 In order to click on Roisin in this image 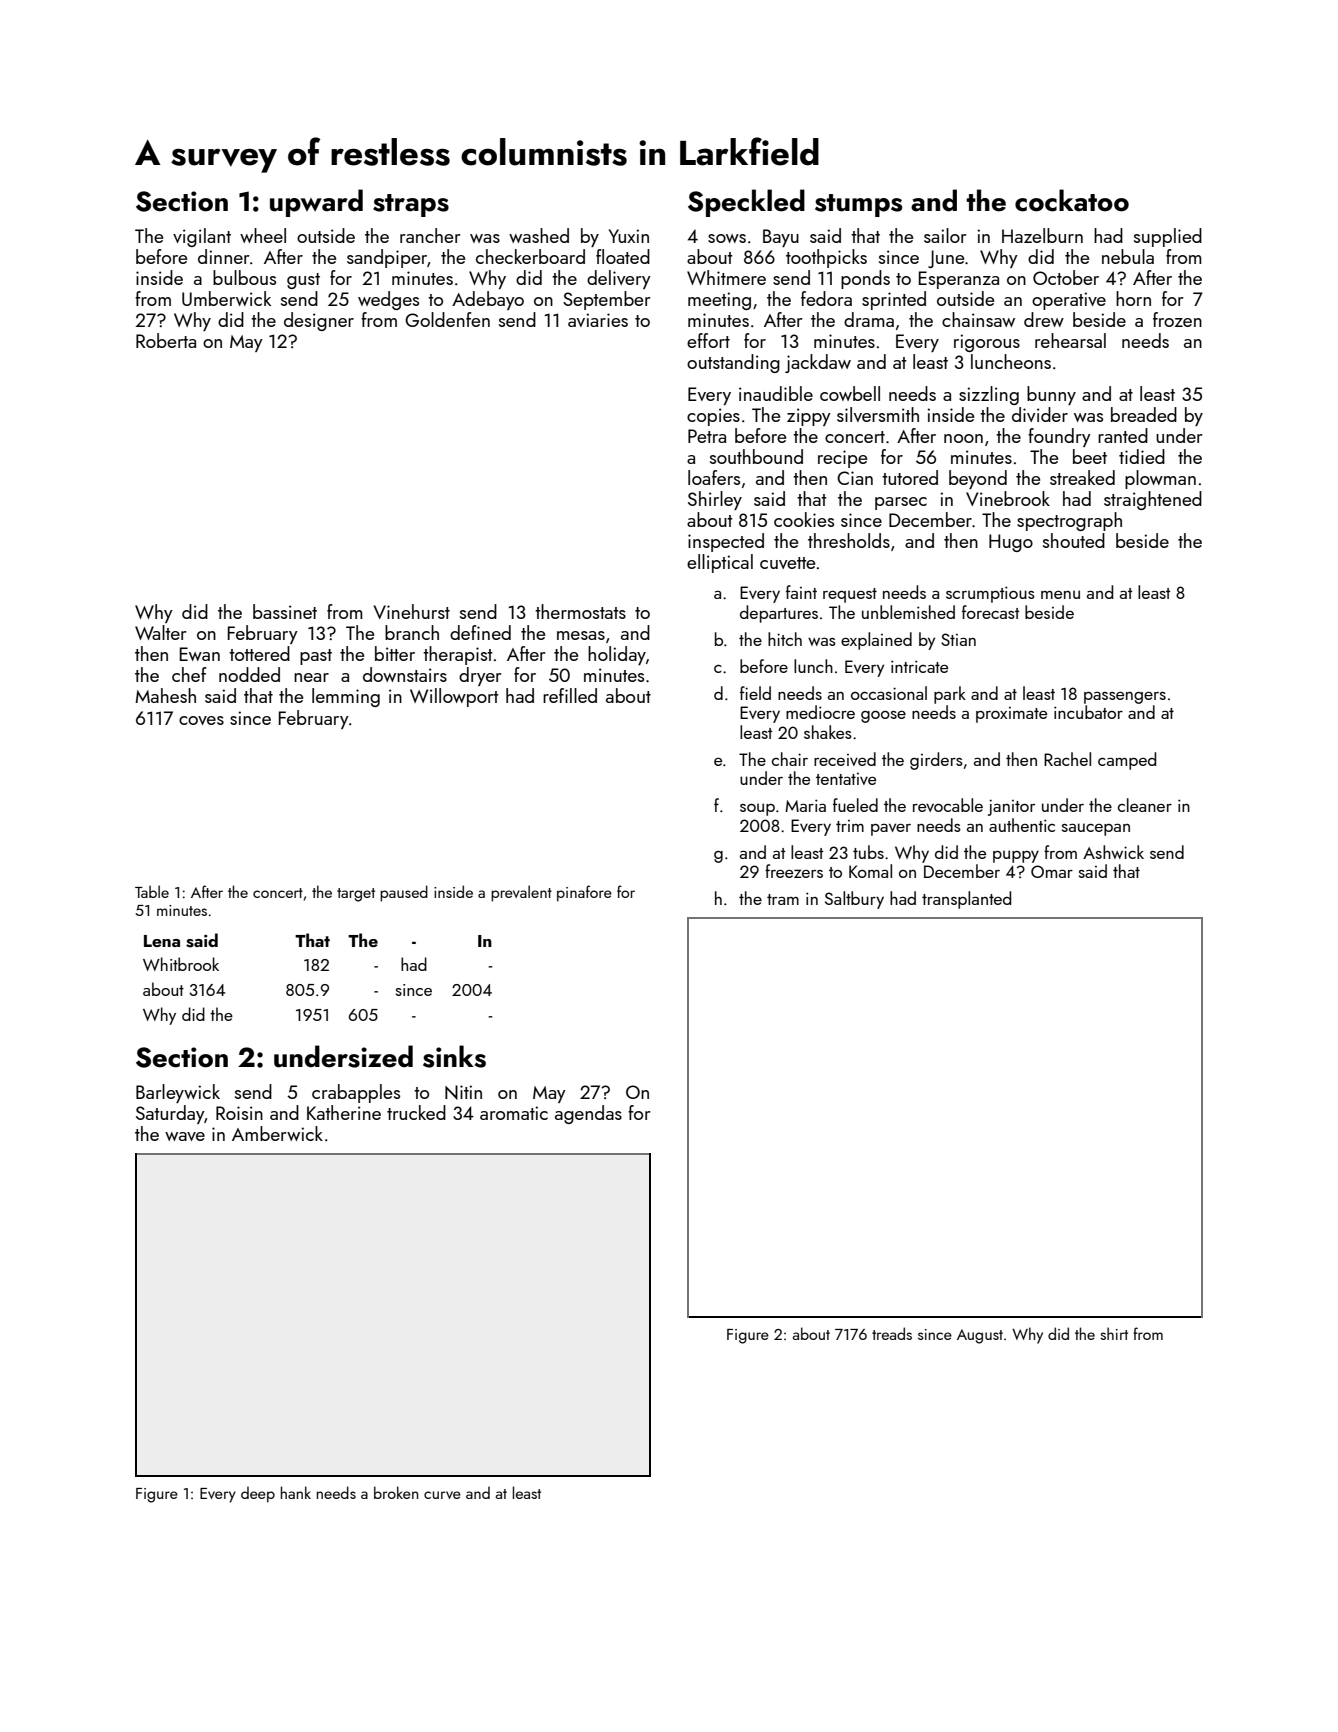, I will do `click(239, 1113)`.
